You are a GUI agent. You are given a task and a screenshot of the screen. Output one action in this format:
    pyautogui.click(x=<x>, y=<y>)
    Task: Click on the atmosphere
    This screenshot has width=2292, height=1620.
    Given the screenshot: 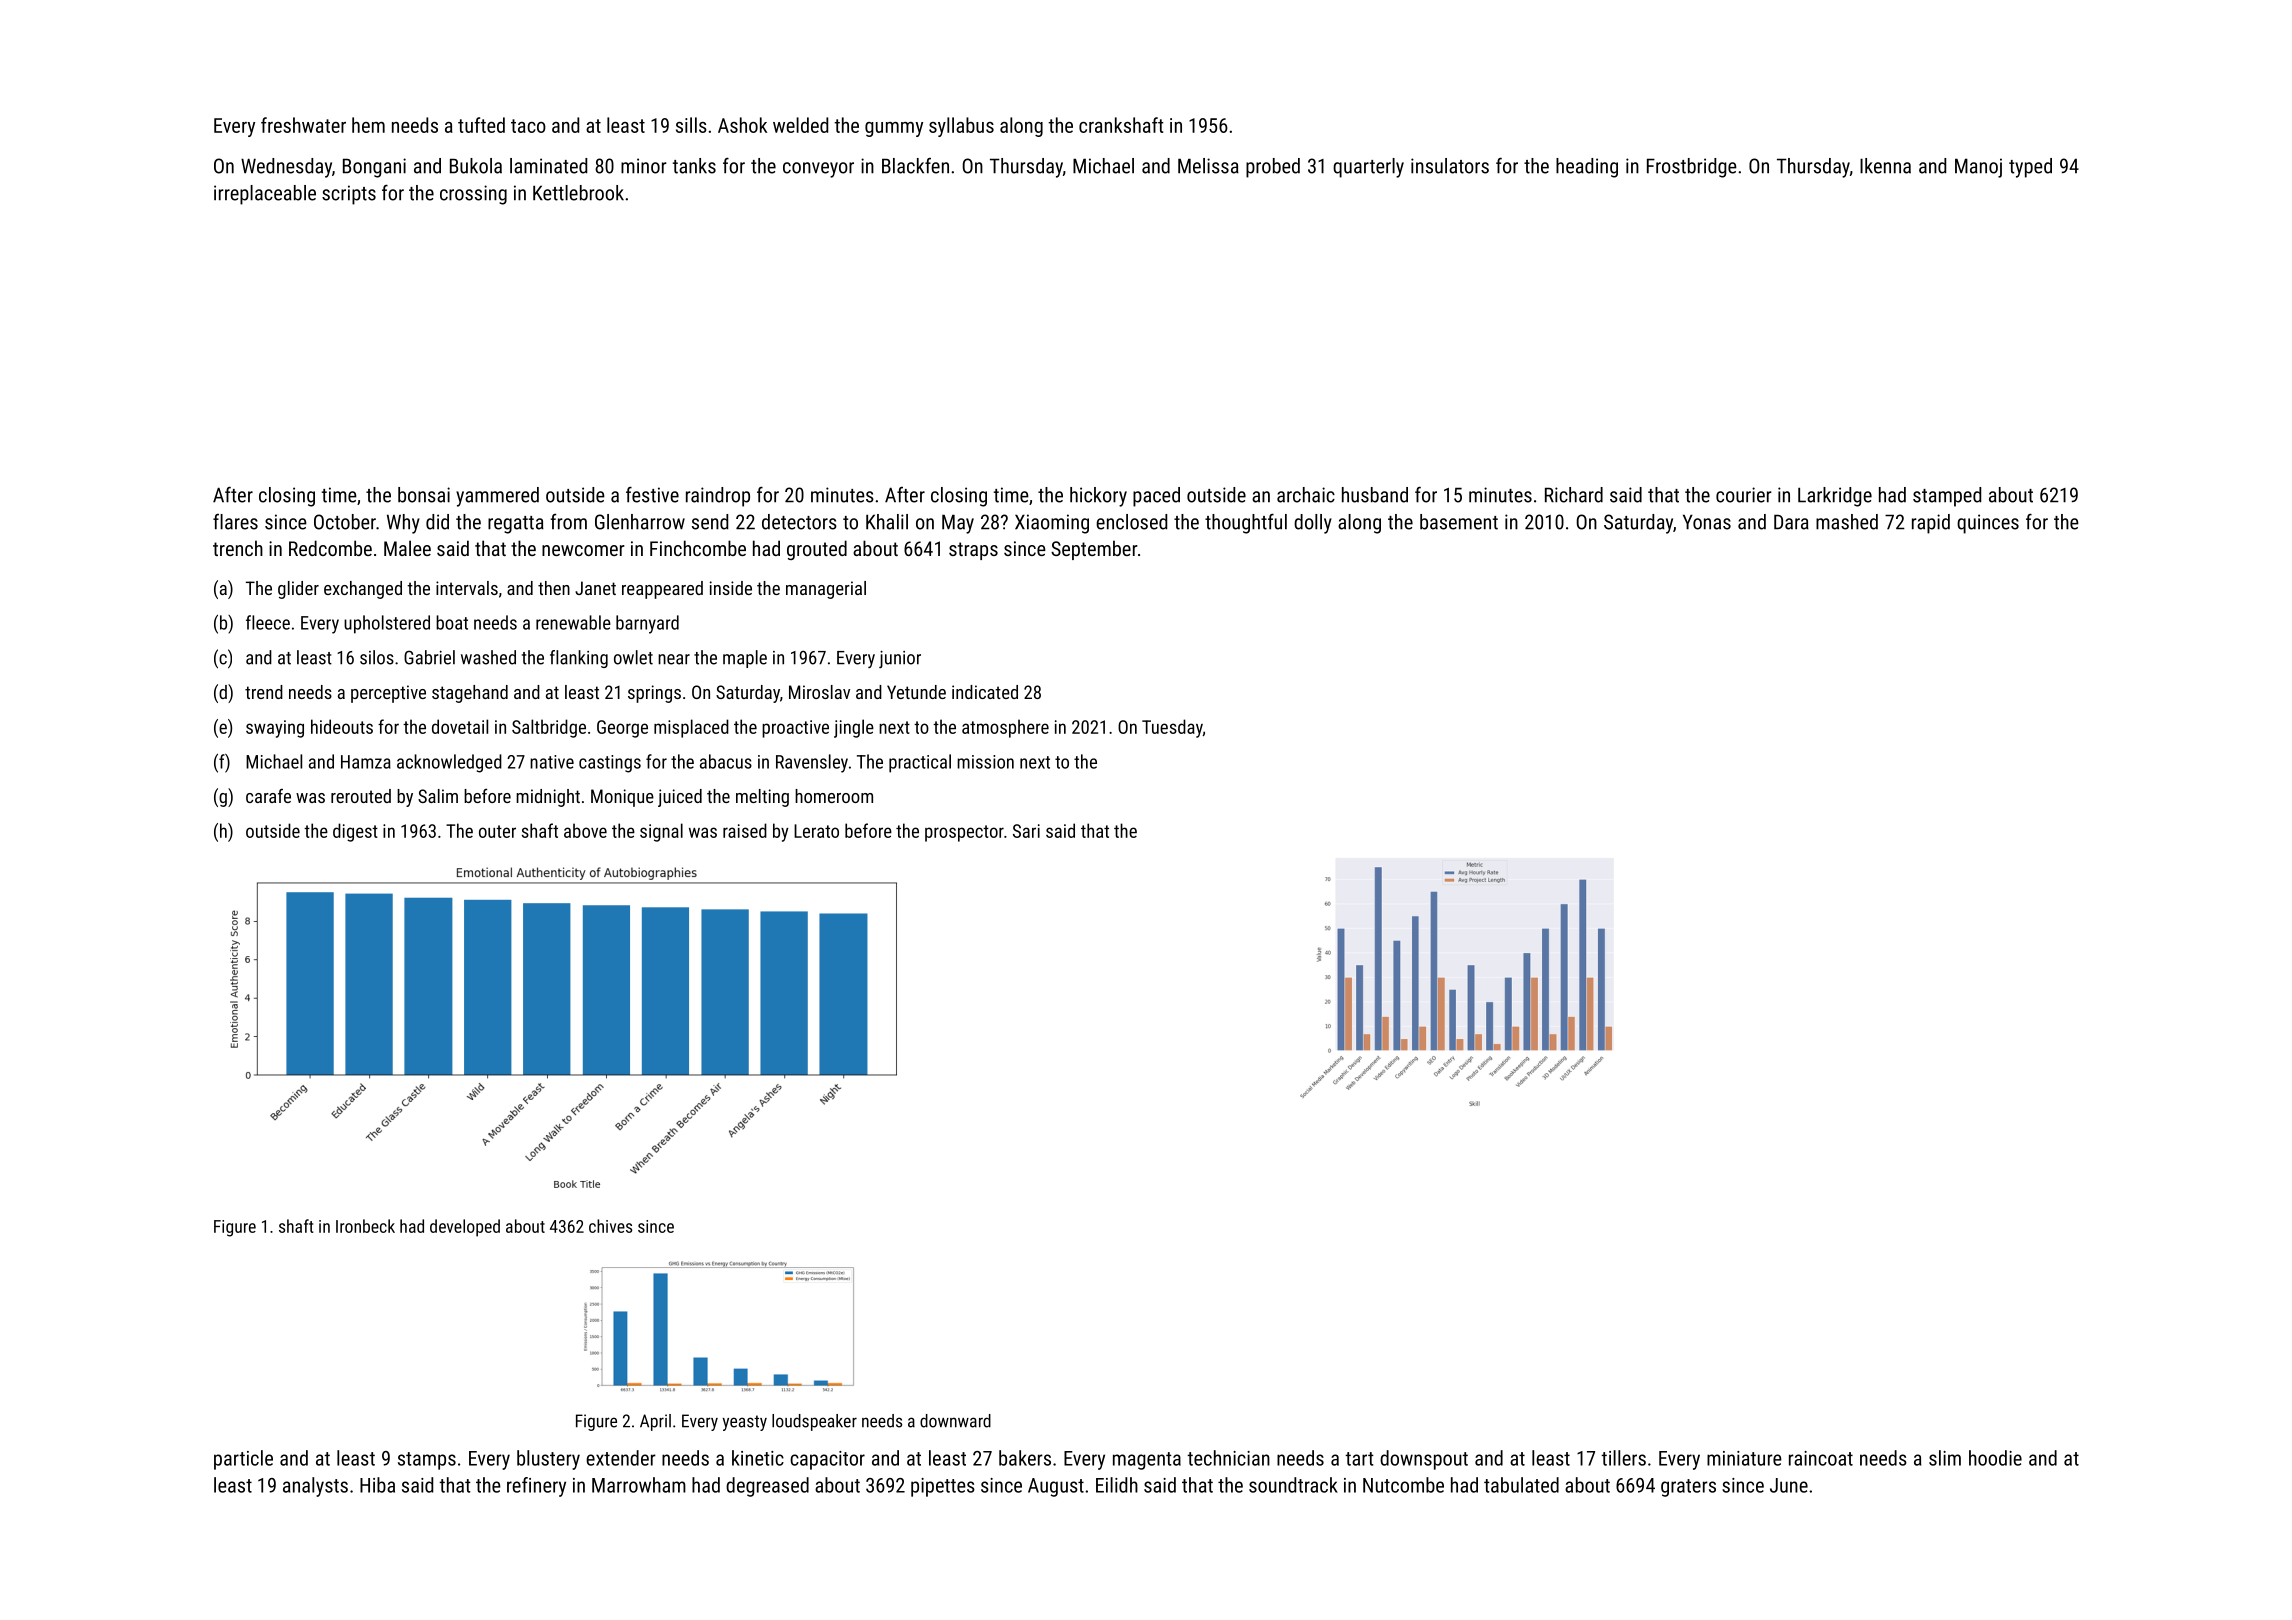 What is the action you would take?
    pyautogui.click(x=1005, y=728)
